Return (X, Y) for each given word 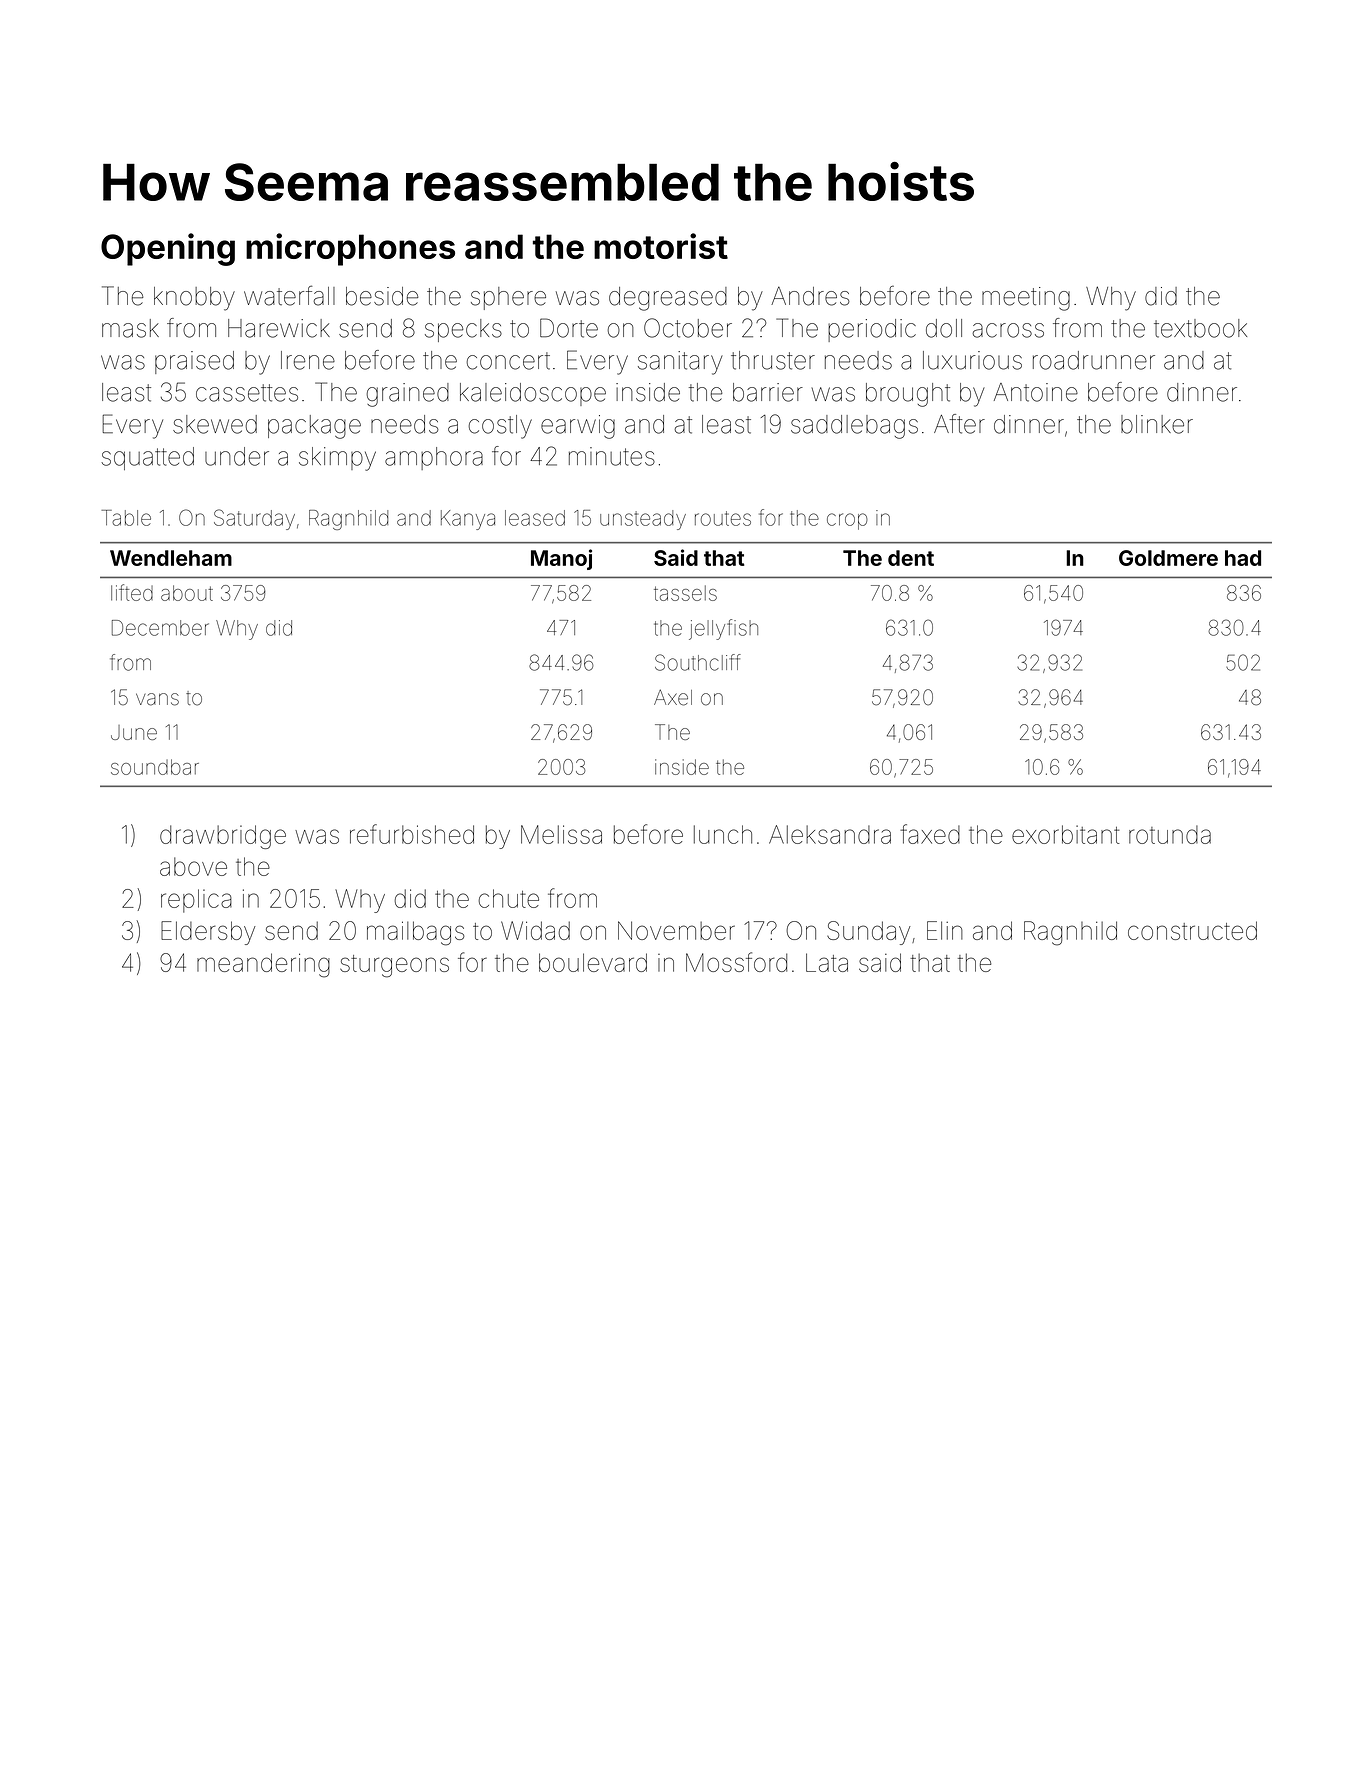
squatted (147, 458)
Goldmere (1168, 558)
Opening (168, 249)
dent (911, 558)
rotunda (1170, 834)
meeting (1026, 299)
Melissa (561, 834)
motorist (661, 246)
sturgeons (394, 966)
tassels (685, 593)
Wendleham (171, 558)
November (676, 930)
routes (723, 518)
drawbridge (223, 837)
